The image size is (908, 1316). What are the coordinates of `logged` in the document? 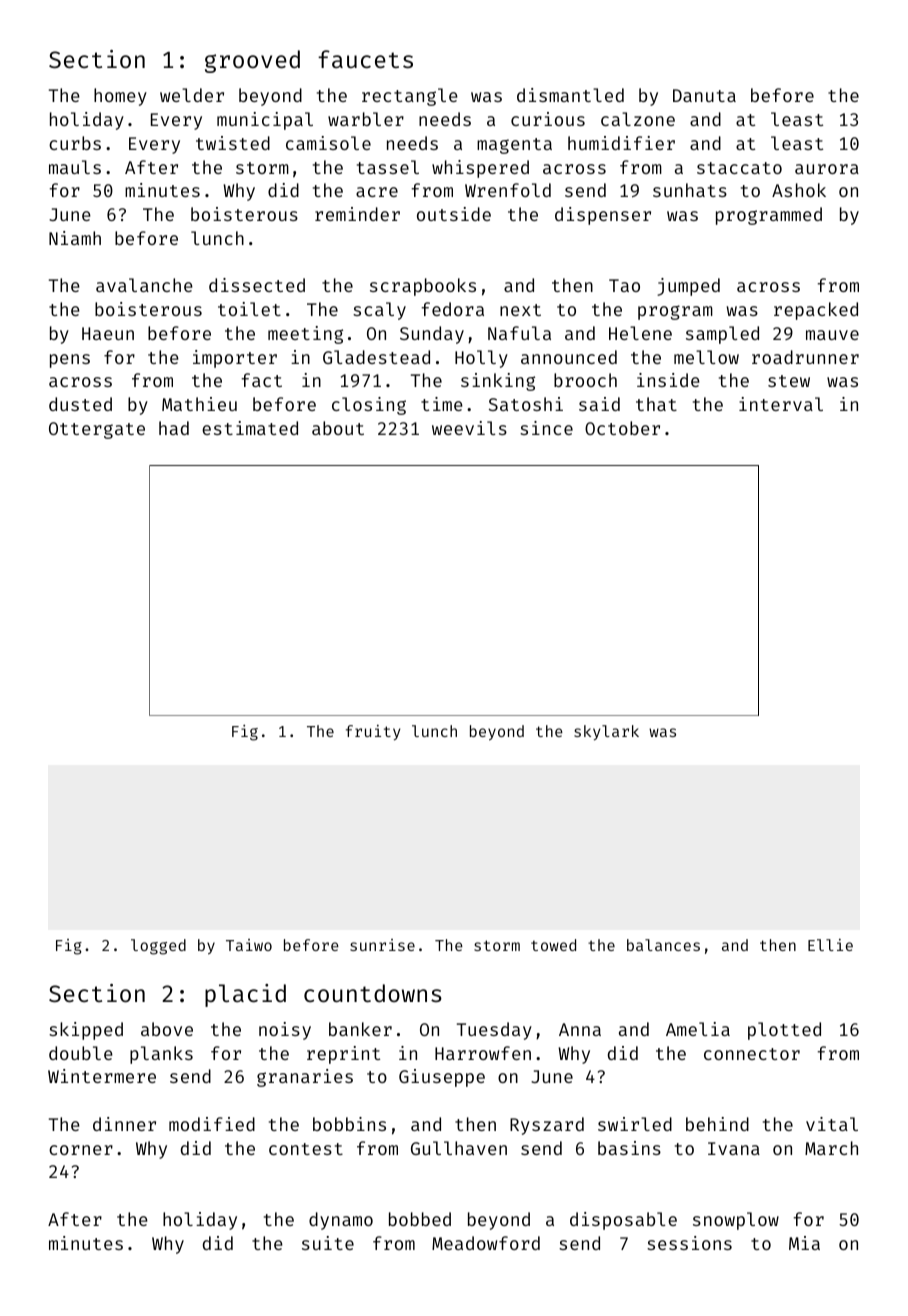 It's located at (158, 947).
